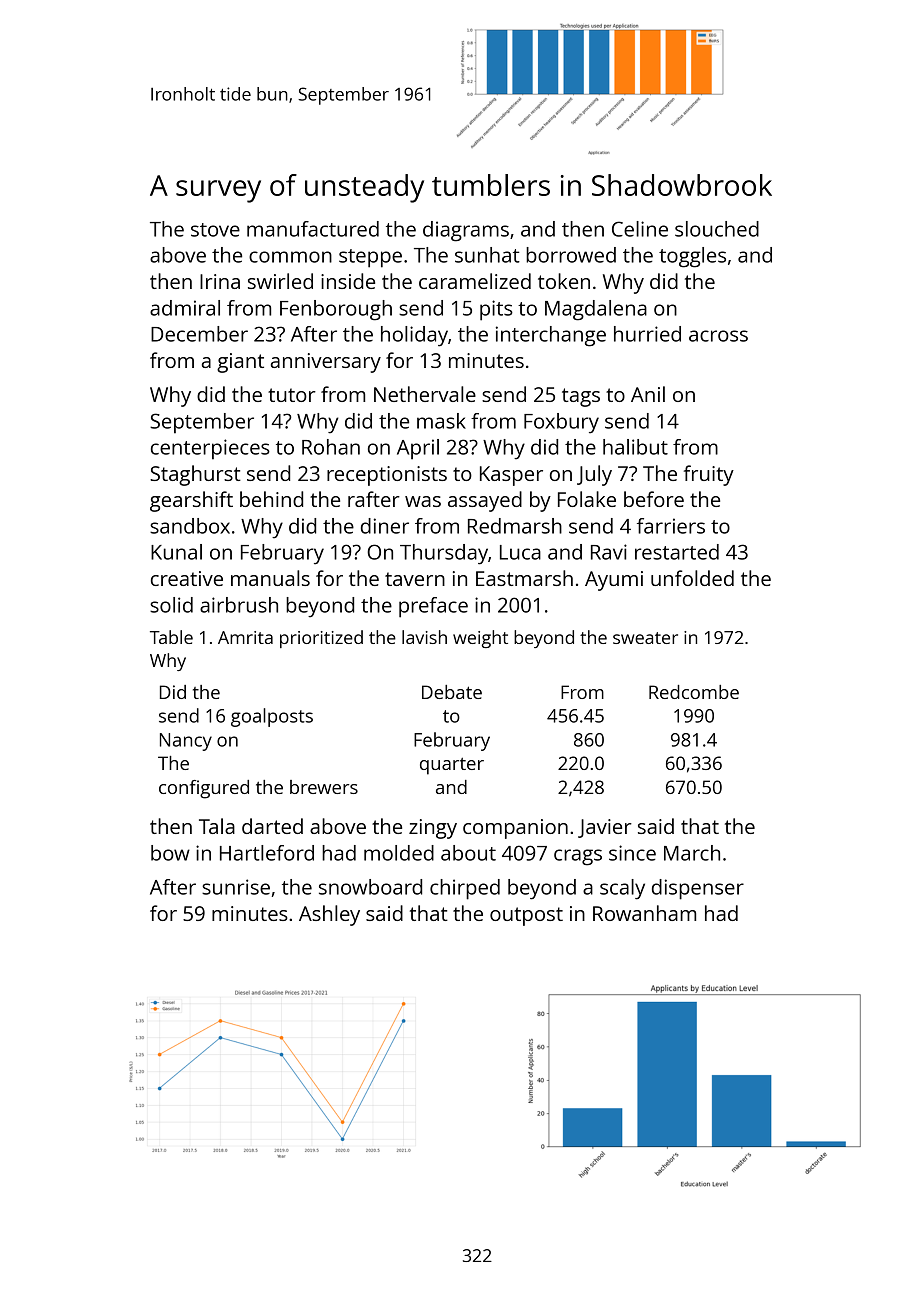 The height and width of the page is (1311, 924). Describe the element at coordinates (466, 231) in the page. I see `diagrams` at that location.
